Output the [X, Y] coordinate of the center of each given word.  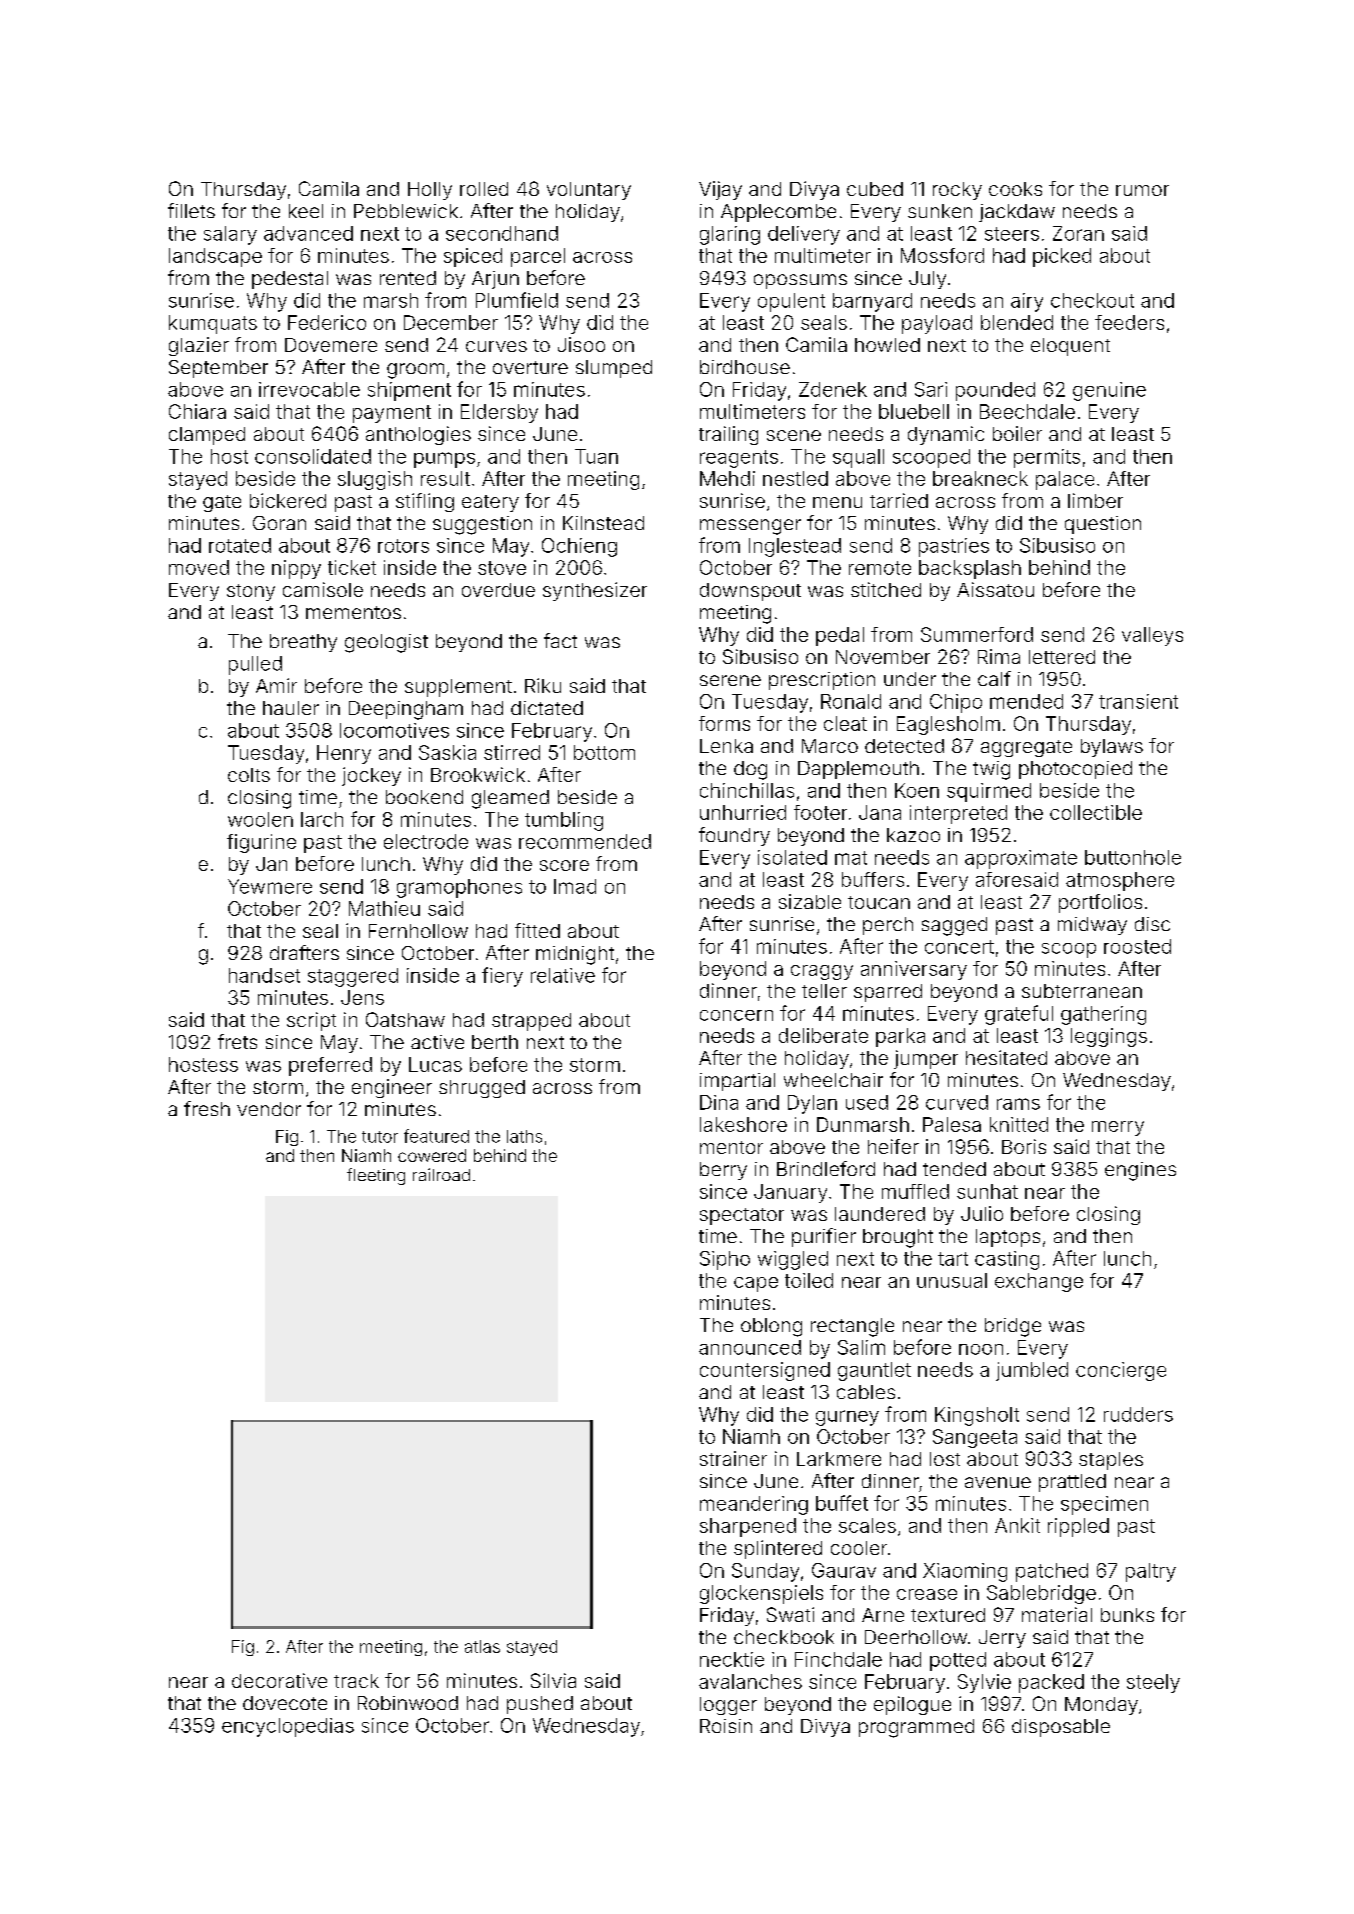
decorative [279, 1680]
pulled [255, 665]
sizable [810, 901]
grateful [1019, 1015]
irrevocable [309, 389]
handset [264, 975]
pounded [995, 391]
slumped [614, 369]
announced [750, 1347]
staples [1111, 1461]
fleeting [376, 1176]
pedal [840, 636]
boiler [1017, 433]
